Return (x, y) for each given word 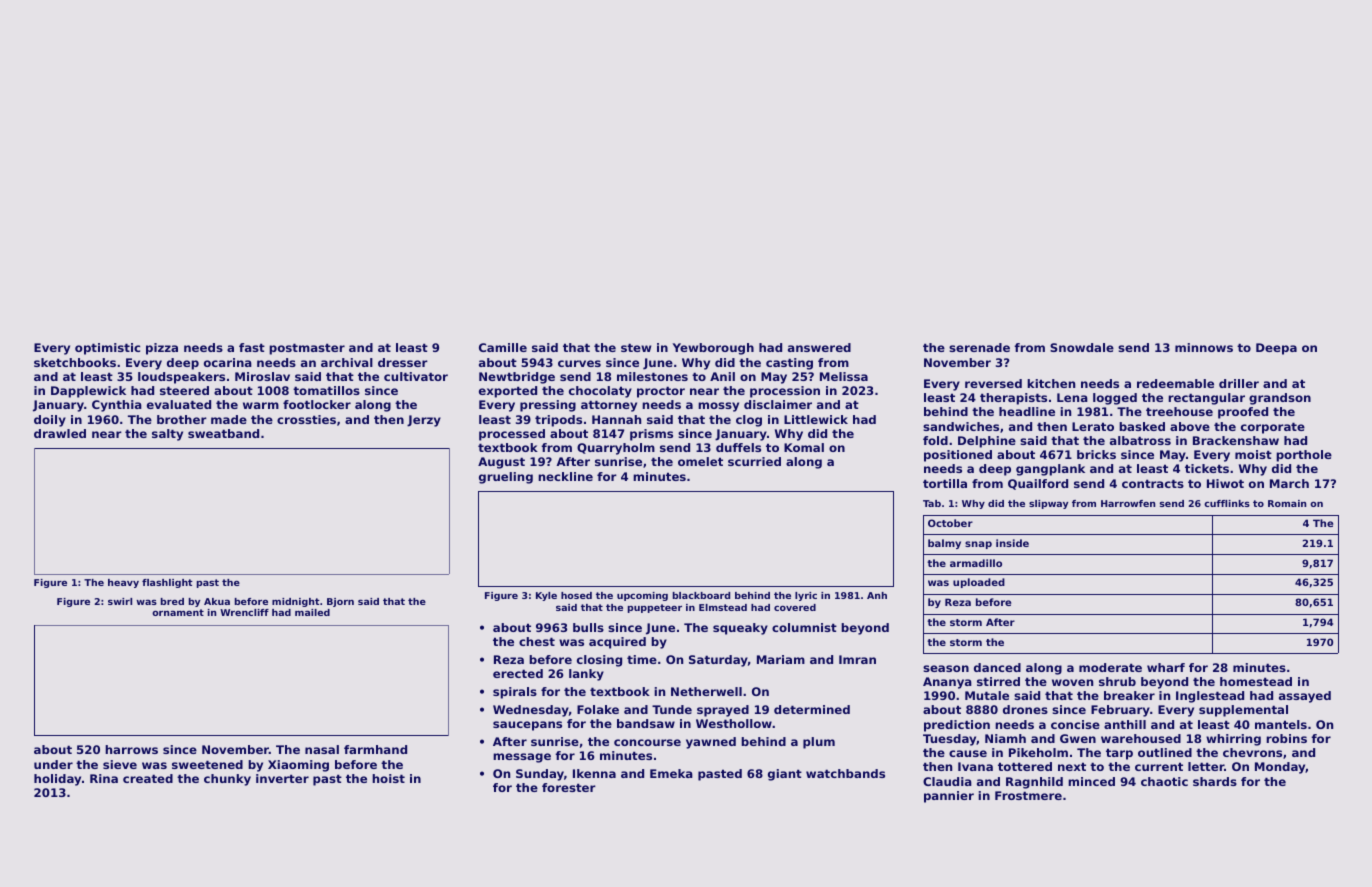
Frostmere (1028, 795)
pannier (949, 797)
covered (795, 607)
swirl (120, 601)
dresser (403, 362)
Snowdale (1082, 347)
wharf (1166, 667)
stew (636, 347)
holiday (57, 780)
